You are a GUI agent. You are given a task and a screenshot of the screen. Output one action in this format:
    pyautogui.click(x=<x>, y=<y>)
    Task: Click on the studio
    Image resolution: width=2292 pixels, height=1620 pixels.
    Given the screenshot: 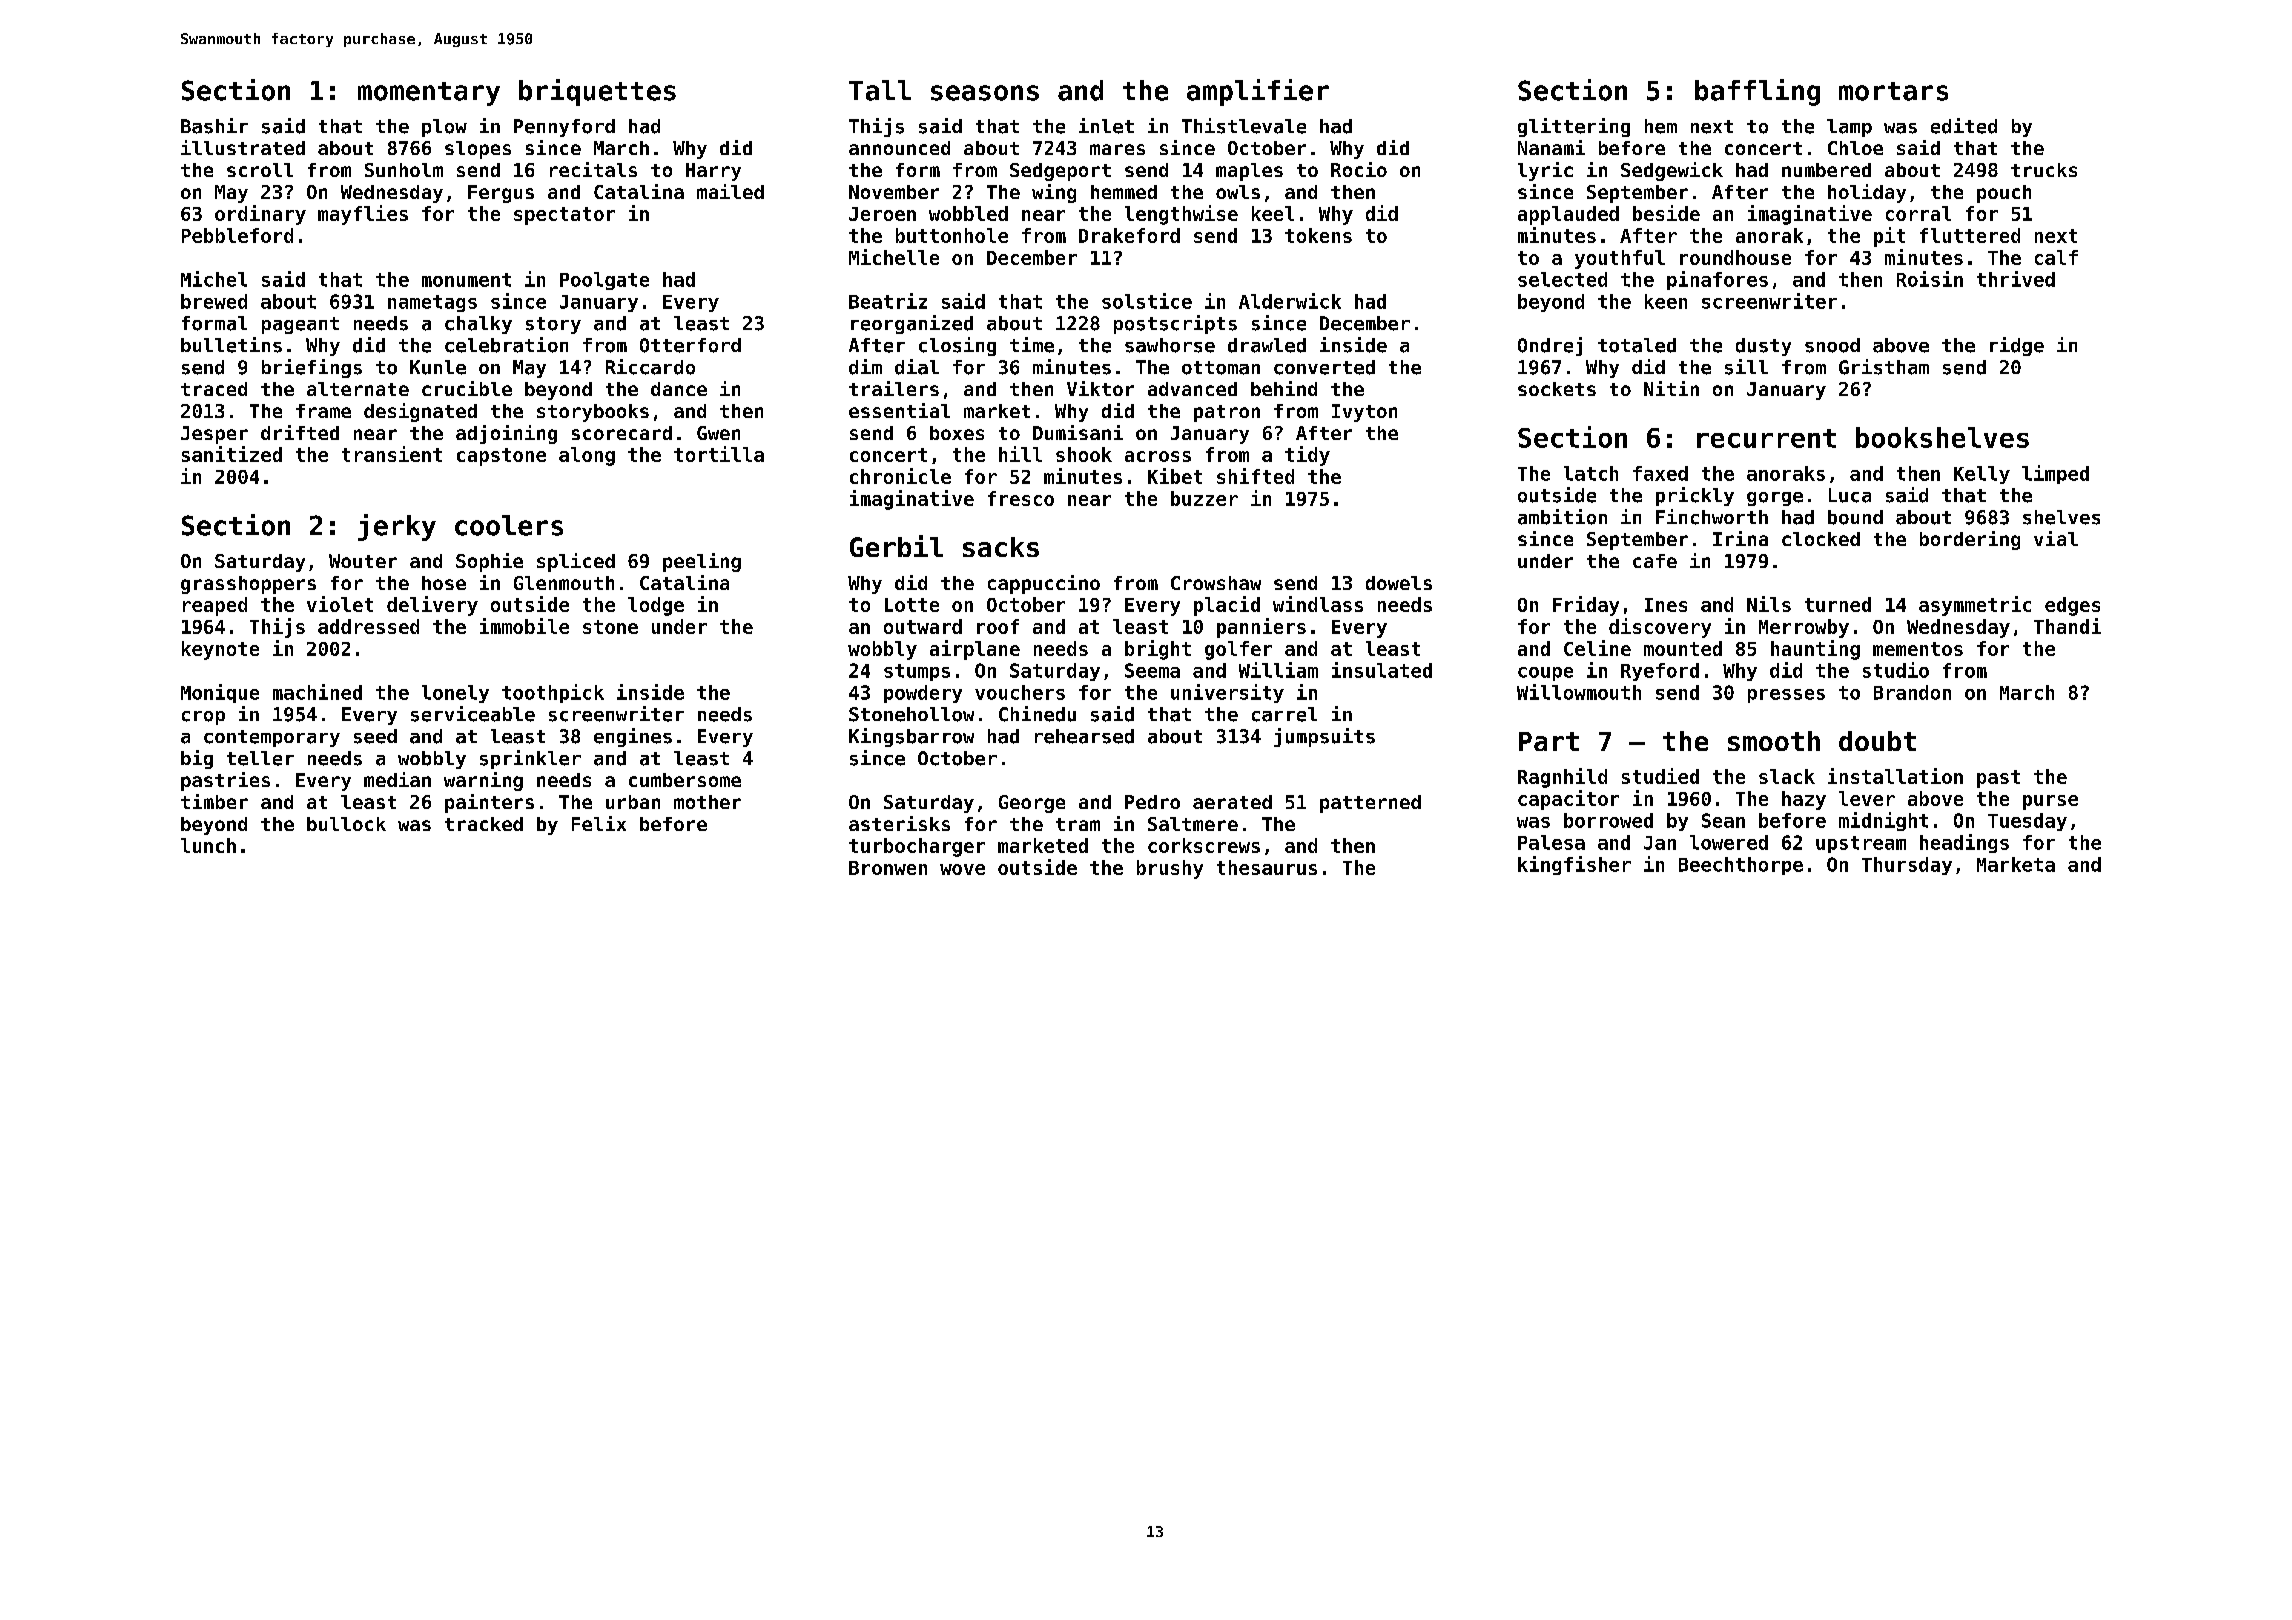 What is the action you would take?
    pyautogui.click(x=1896, y=670)
